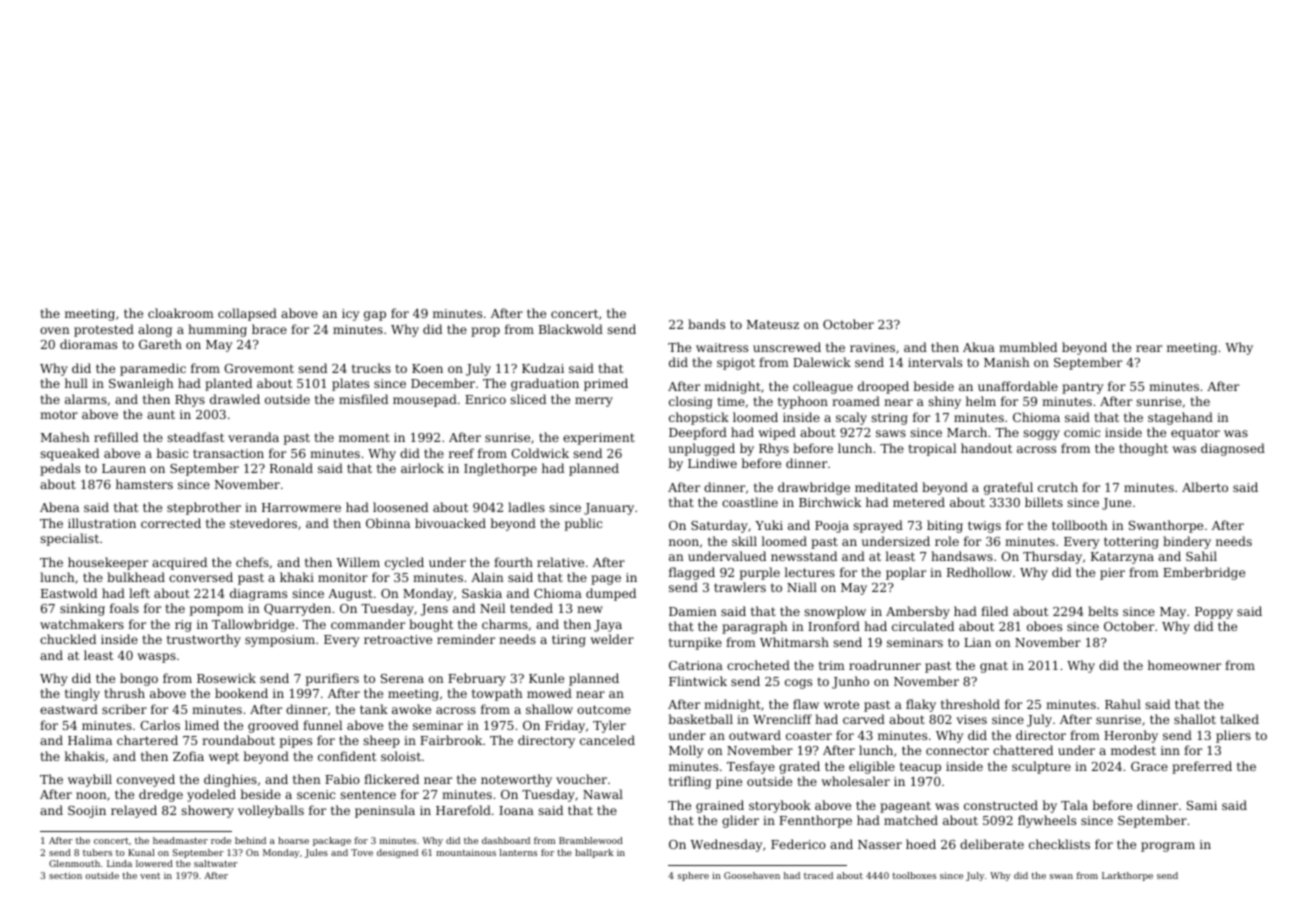 The height and width of the page is (924, 1308). Describe the element at coordinates (736, 364) in the page. I see `spigot` at that location.
